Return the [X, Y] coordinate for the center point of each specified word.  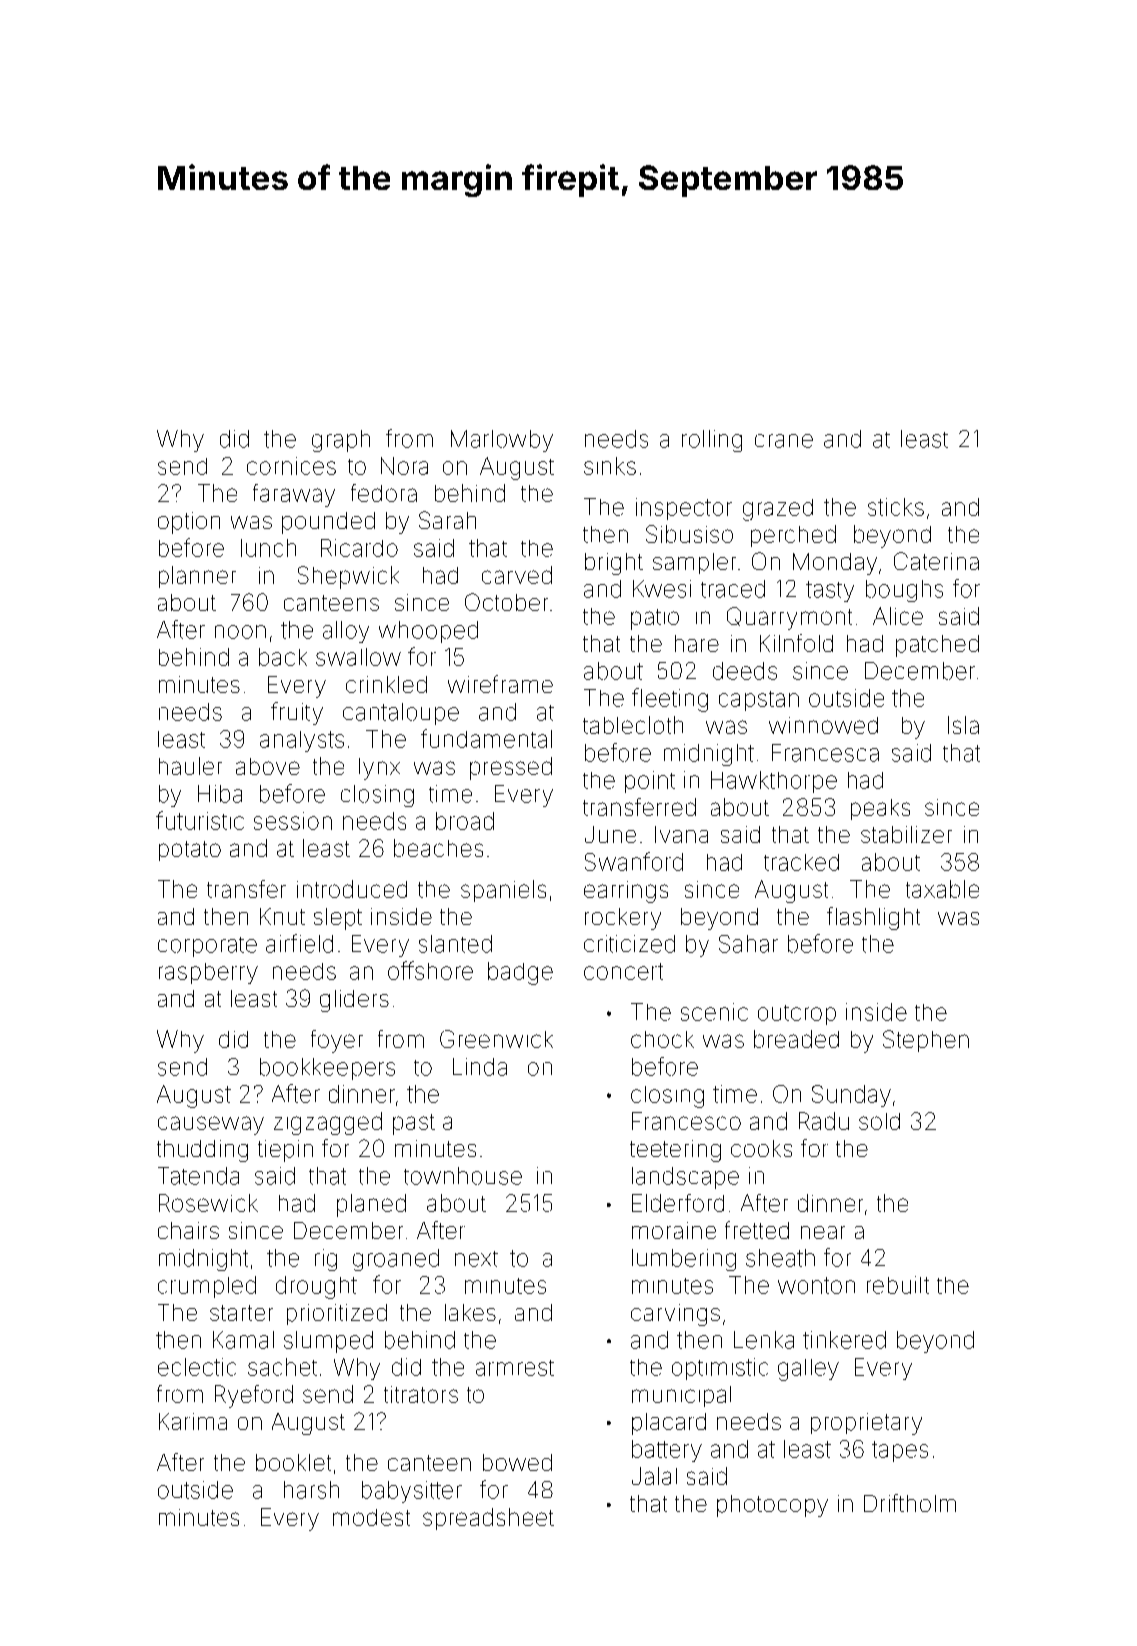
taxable [942, 889]
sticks [896, 507]
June [610, 834]
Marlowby [502, 441]
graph [341, 441]
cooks [761, 1148]
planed [371, 1205]
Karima [193, 1421]
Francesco [686, 1121]
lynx [379, 769]
